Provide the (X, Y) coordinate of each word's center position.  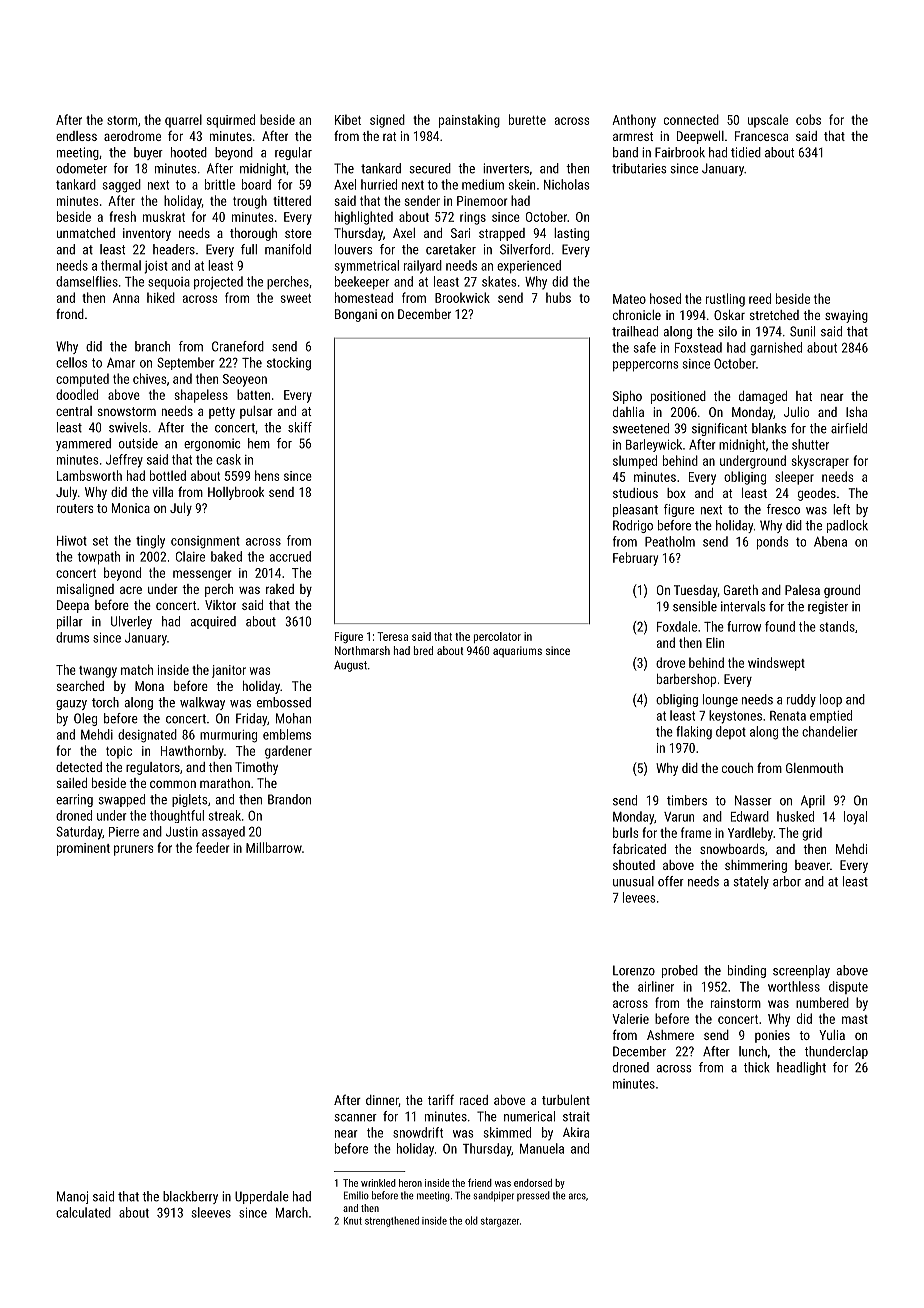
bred (423, 650)
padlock (847, 526)
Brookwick (462, 297)
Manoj (72, 1197)
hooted (189, 152)
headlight (801, 1068)
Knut (353, 1221)
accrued (290, 556)
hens (267, 475)
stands (837, 626)
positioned (678, 397)
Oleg (85, 719)
